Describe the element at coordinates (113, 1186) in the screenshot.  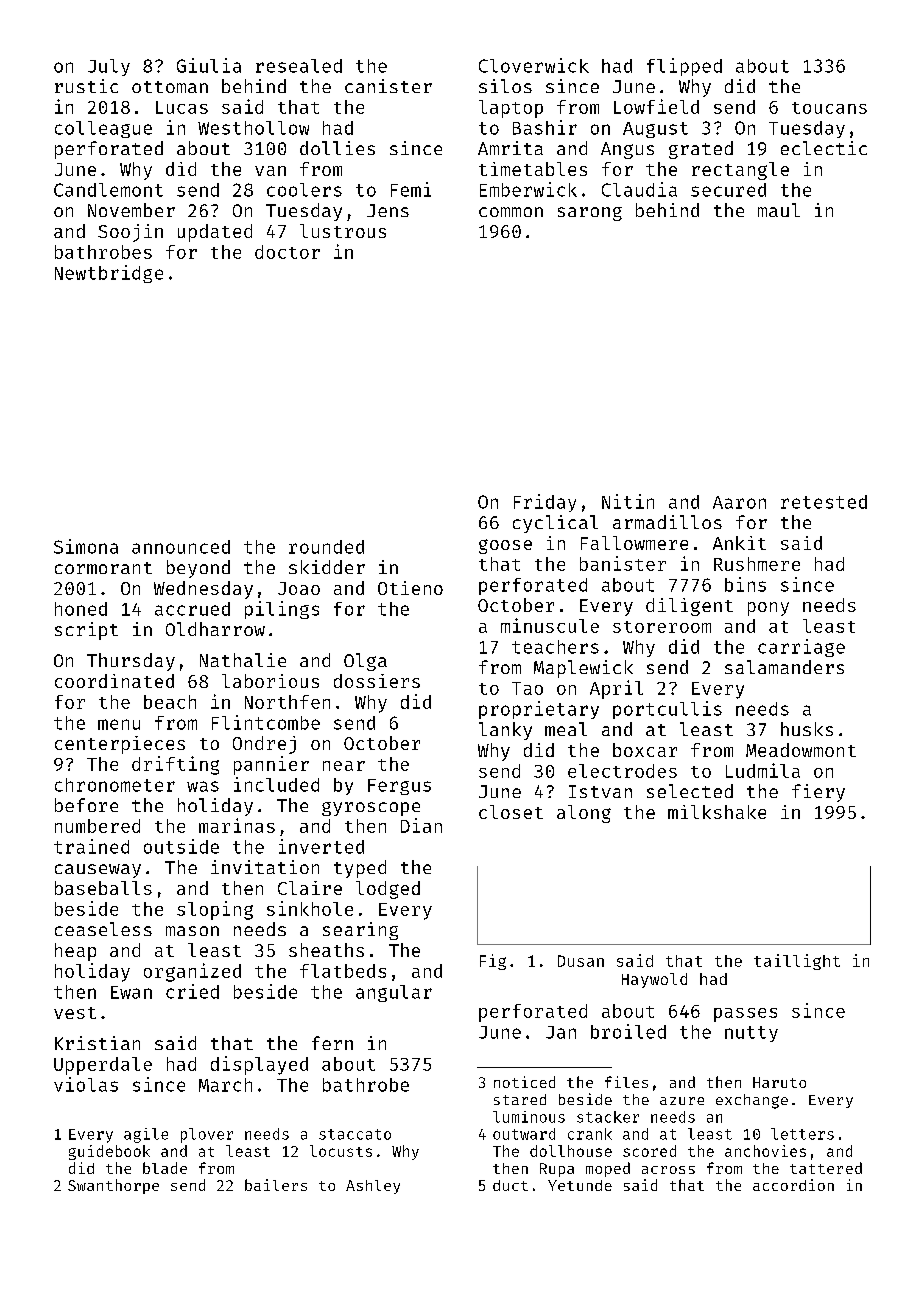
I see `Swanthorpe` at that location.
